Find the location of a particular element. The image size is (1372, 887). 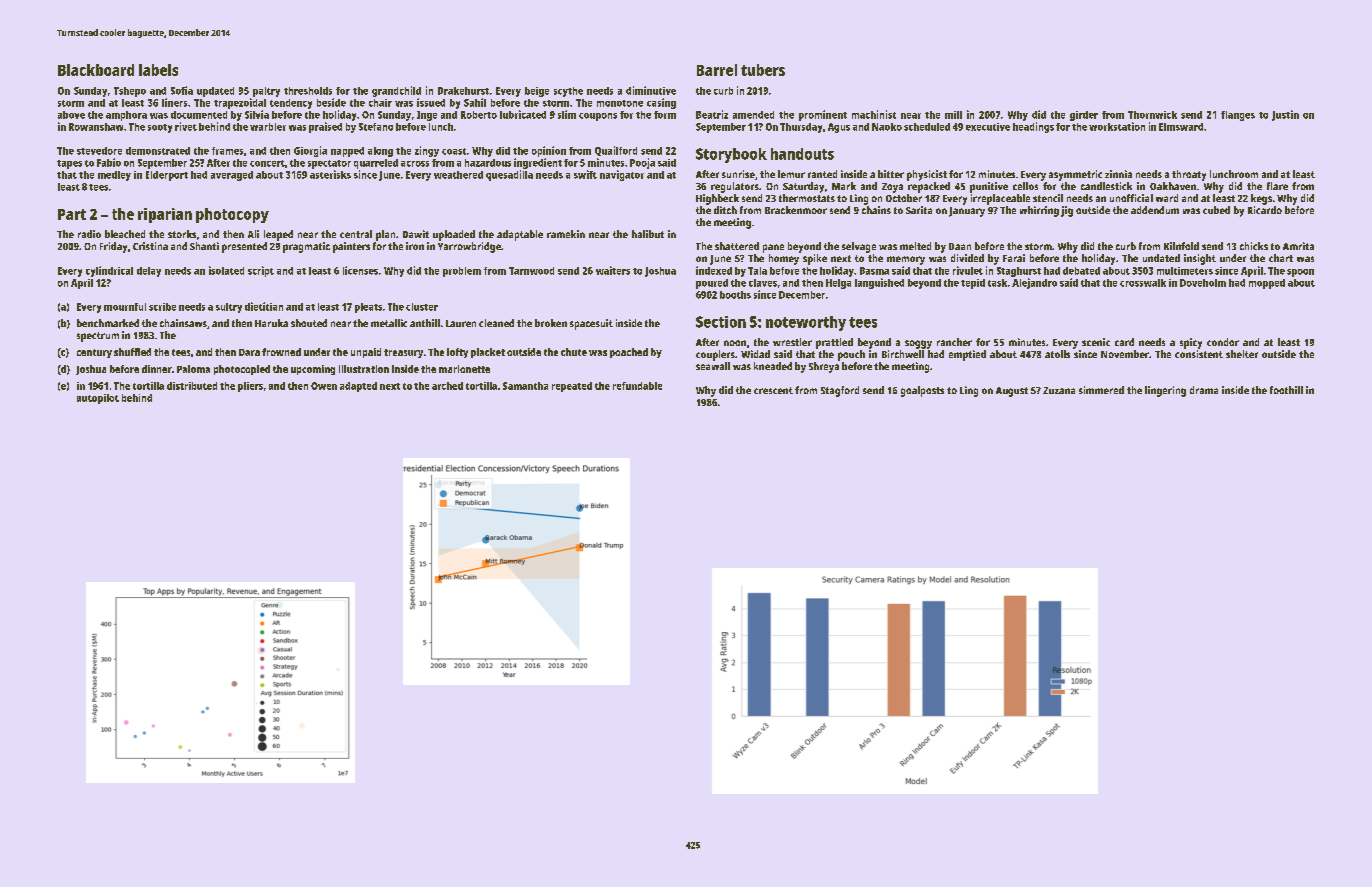

autopilot is located at coordinates (98, 399).
